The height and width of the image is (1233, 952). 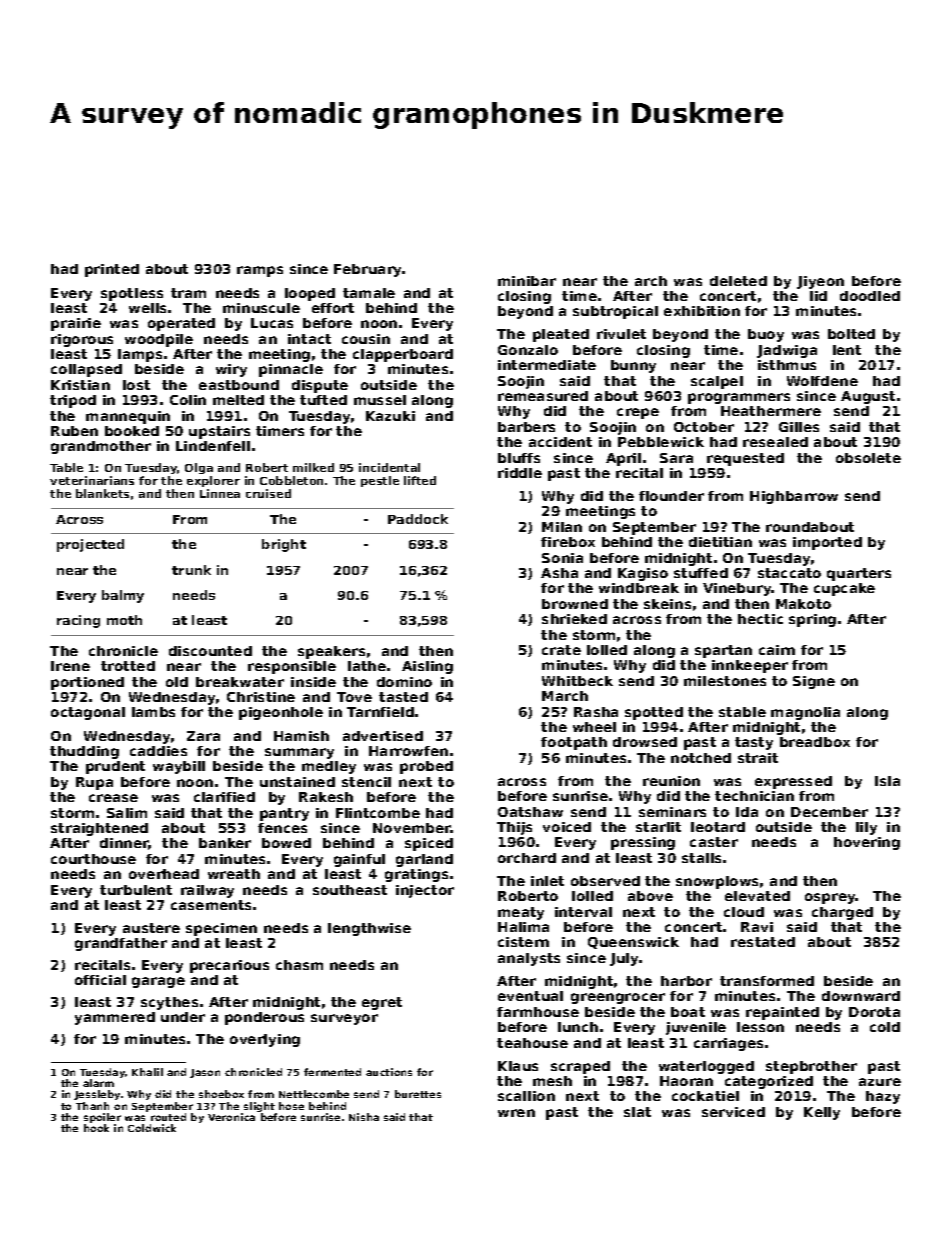 I want to click on blankets, so click(x=102, y=493).
